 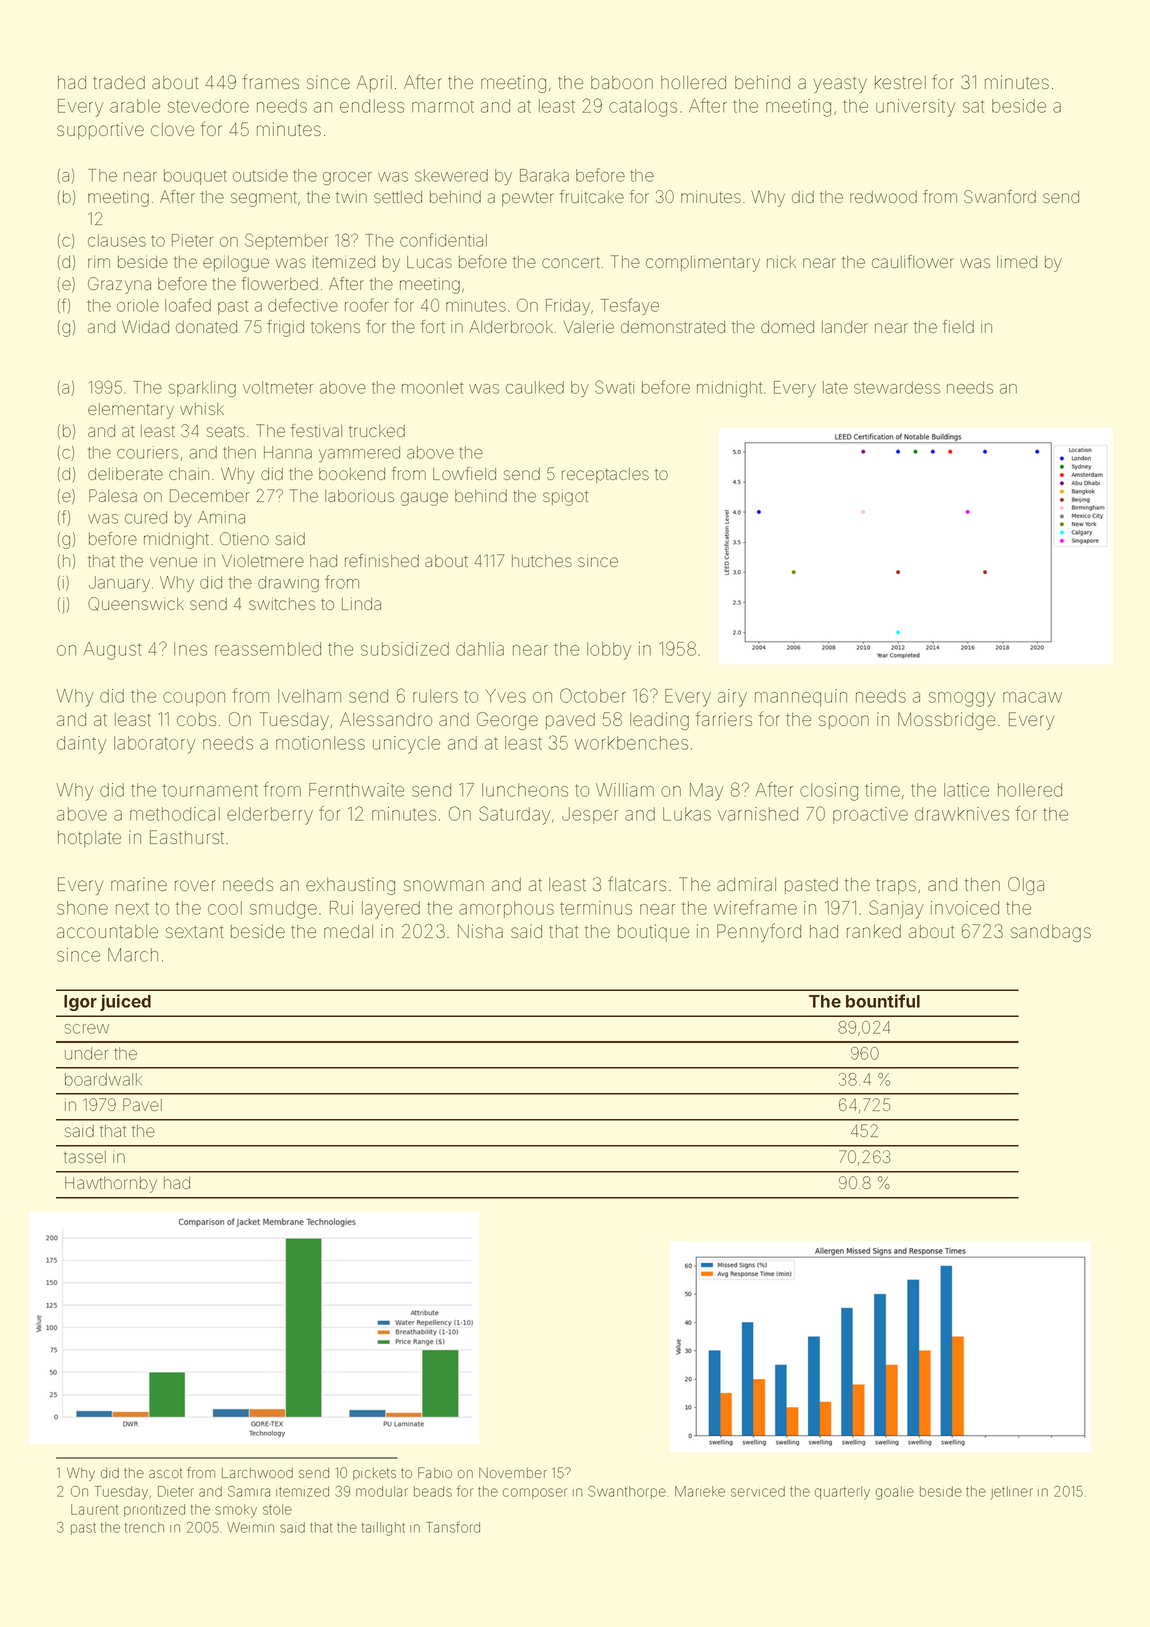 I want to click on Otieno, so click(x=244, y=538).
